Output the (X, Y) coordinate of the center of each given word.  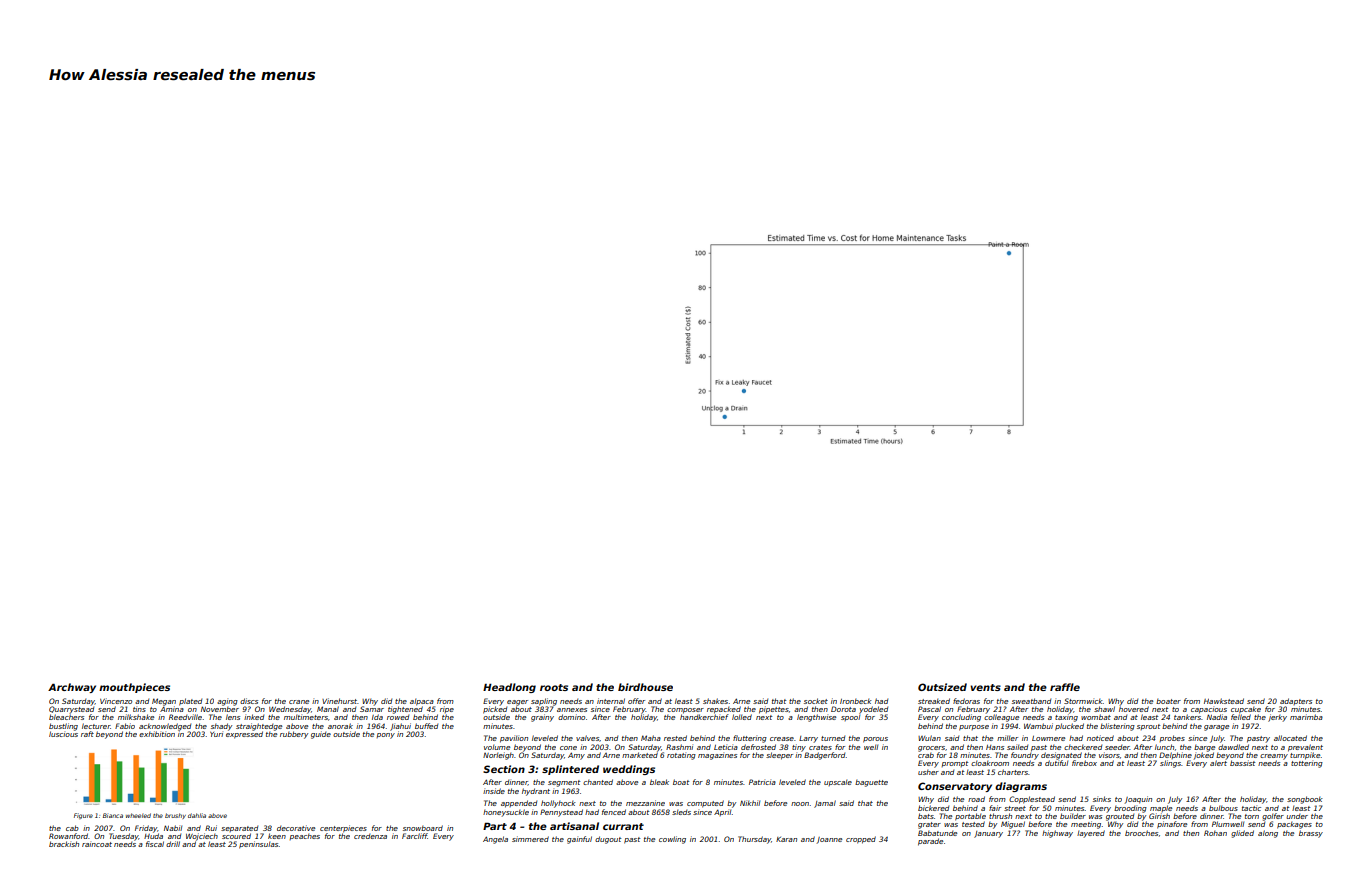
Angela (495, 840)
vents (985, 687)
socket (816, 701)
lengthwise (816, 718)
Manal (328, 709)
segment (564, 783)
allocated (1290, 738)
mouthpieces (134, 688)
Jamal (825, 804)
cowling (672, 840)
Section (504, 769)
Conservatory (955, 787)
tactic (1251, 808)
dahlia (197, 815)
